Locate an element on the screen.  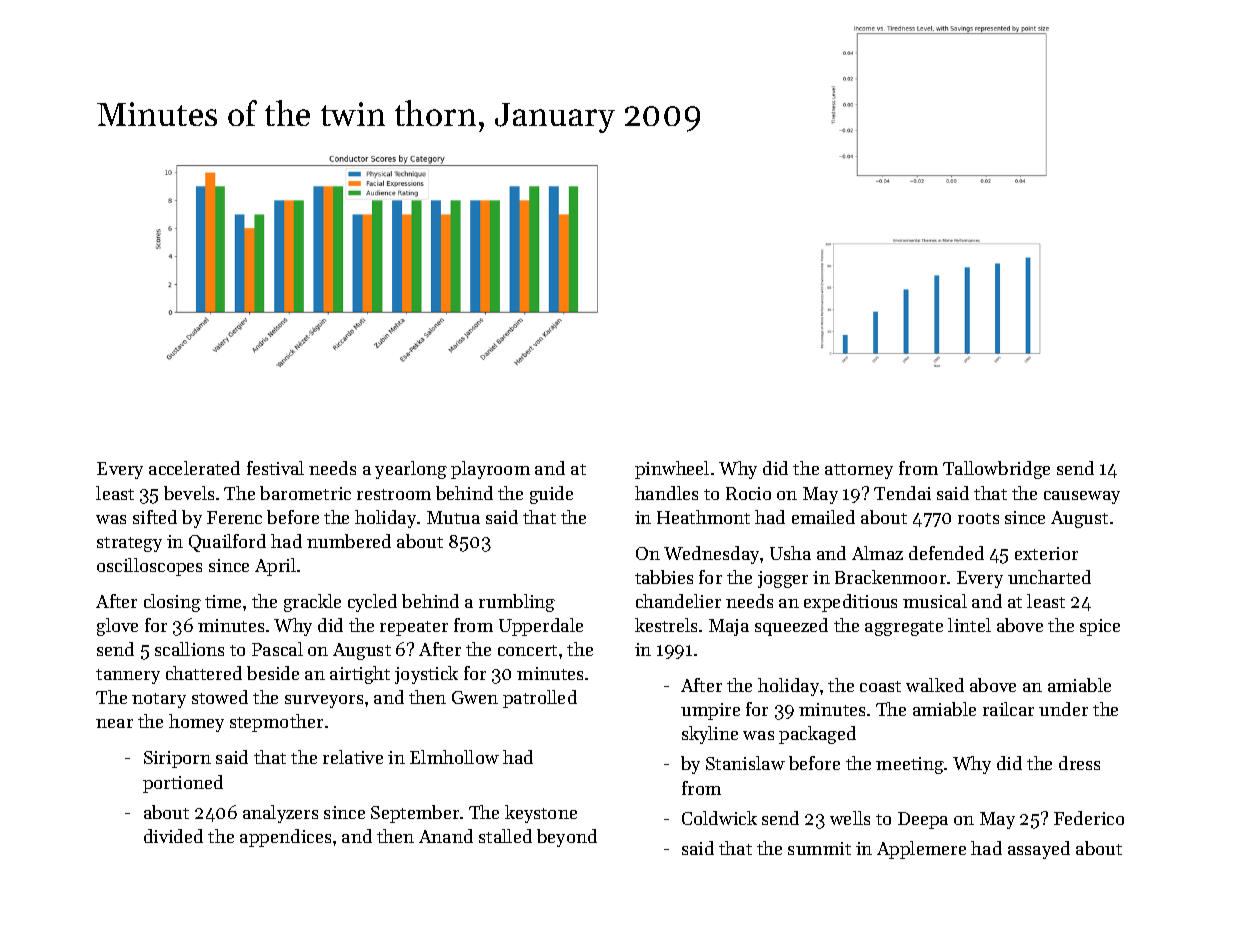
roots is located at coordinates (978, 518).
